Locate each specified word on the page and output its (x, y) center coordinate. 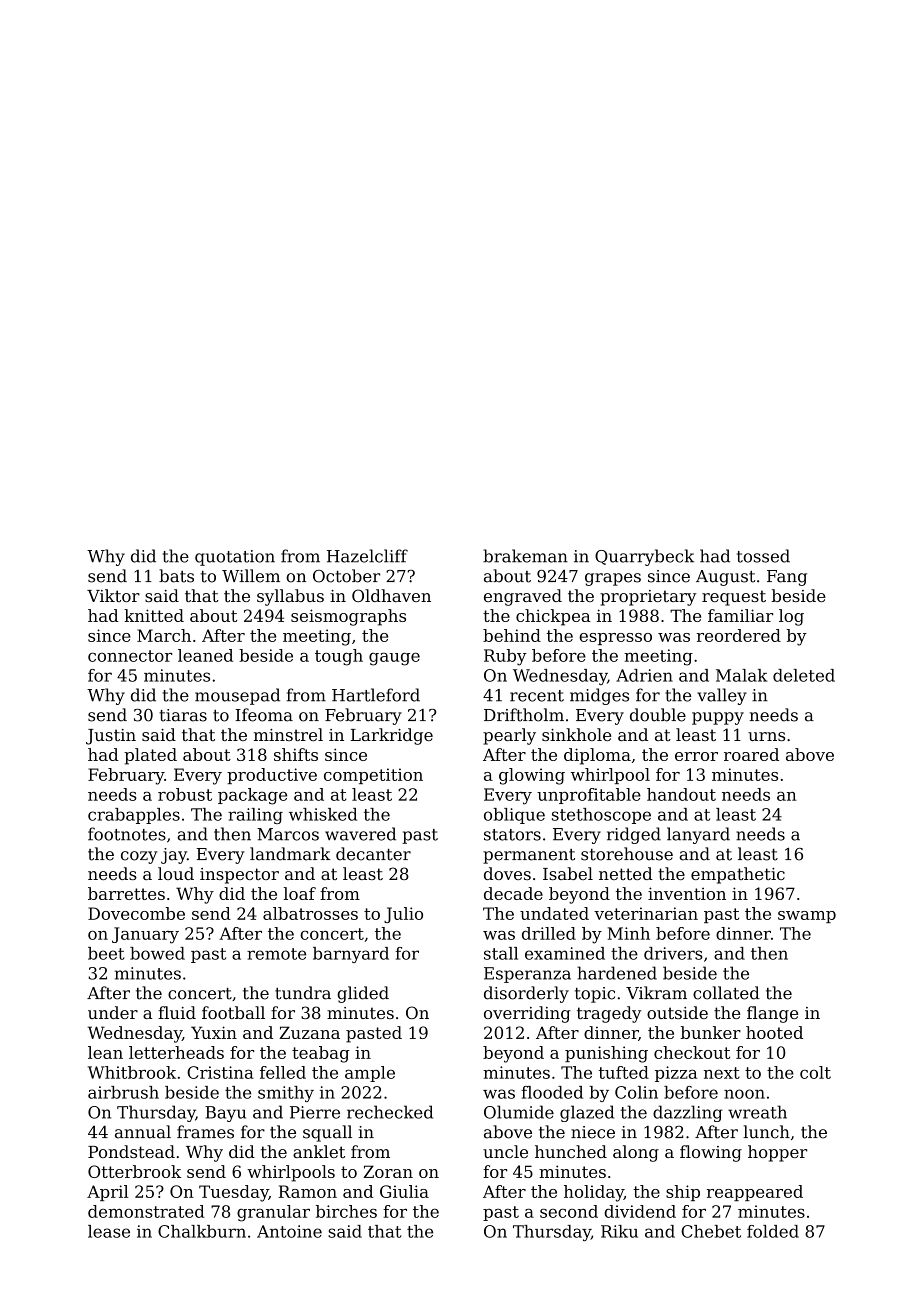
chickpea (553, 617)
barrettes (126, 893)
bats (176, 576)
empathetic (738, 875)
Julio (403, 915)
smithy (286, 1094)
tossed (763, 556)
